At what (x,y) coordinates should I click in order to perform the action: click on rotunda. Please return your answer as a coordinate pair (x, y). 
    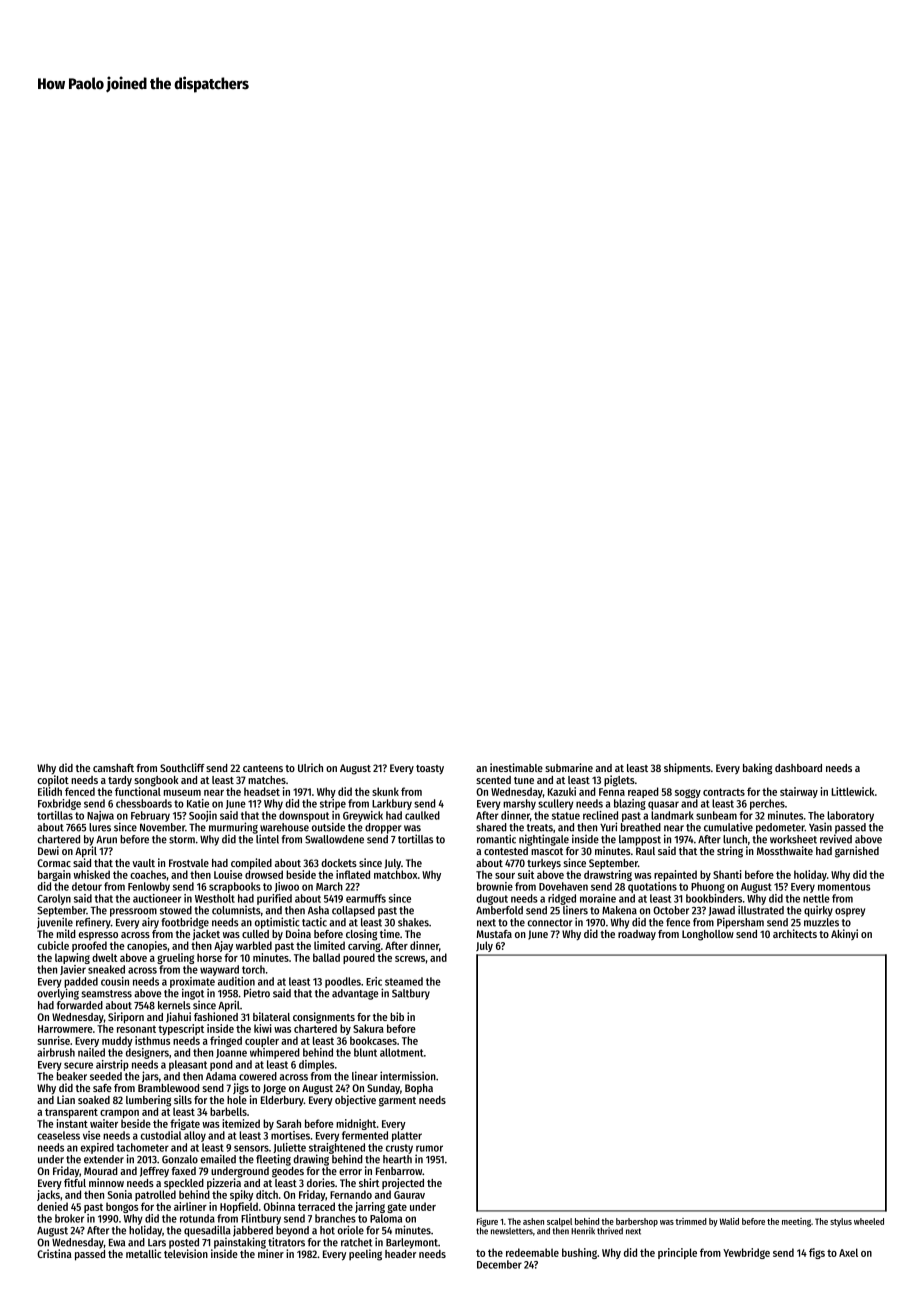
    Looking at the image, I should click on (197, 1218).
